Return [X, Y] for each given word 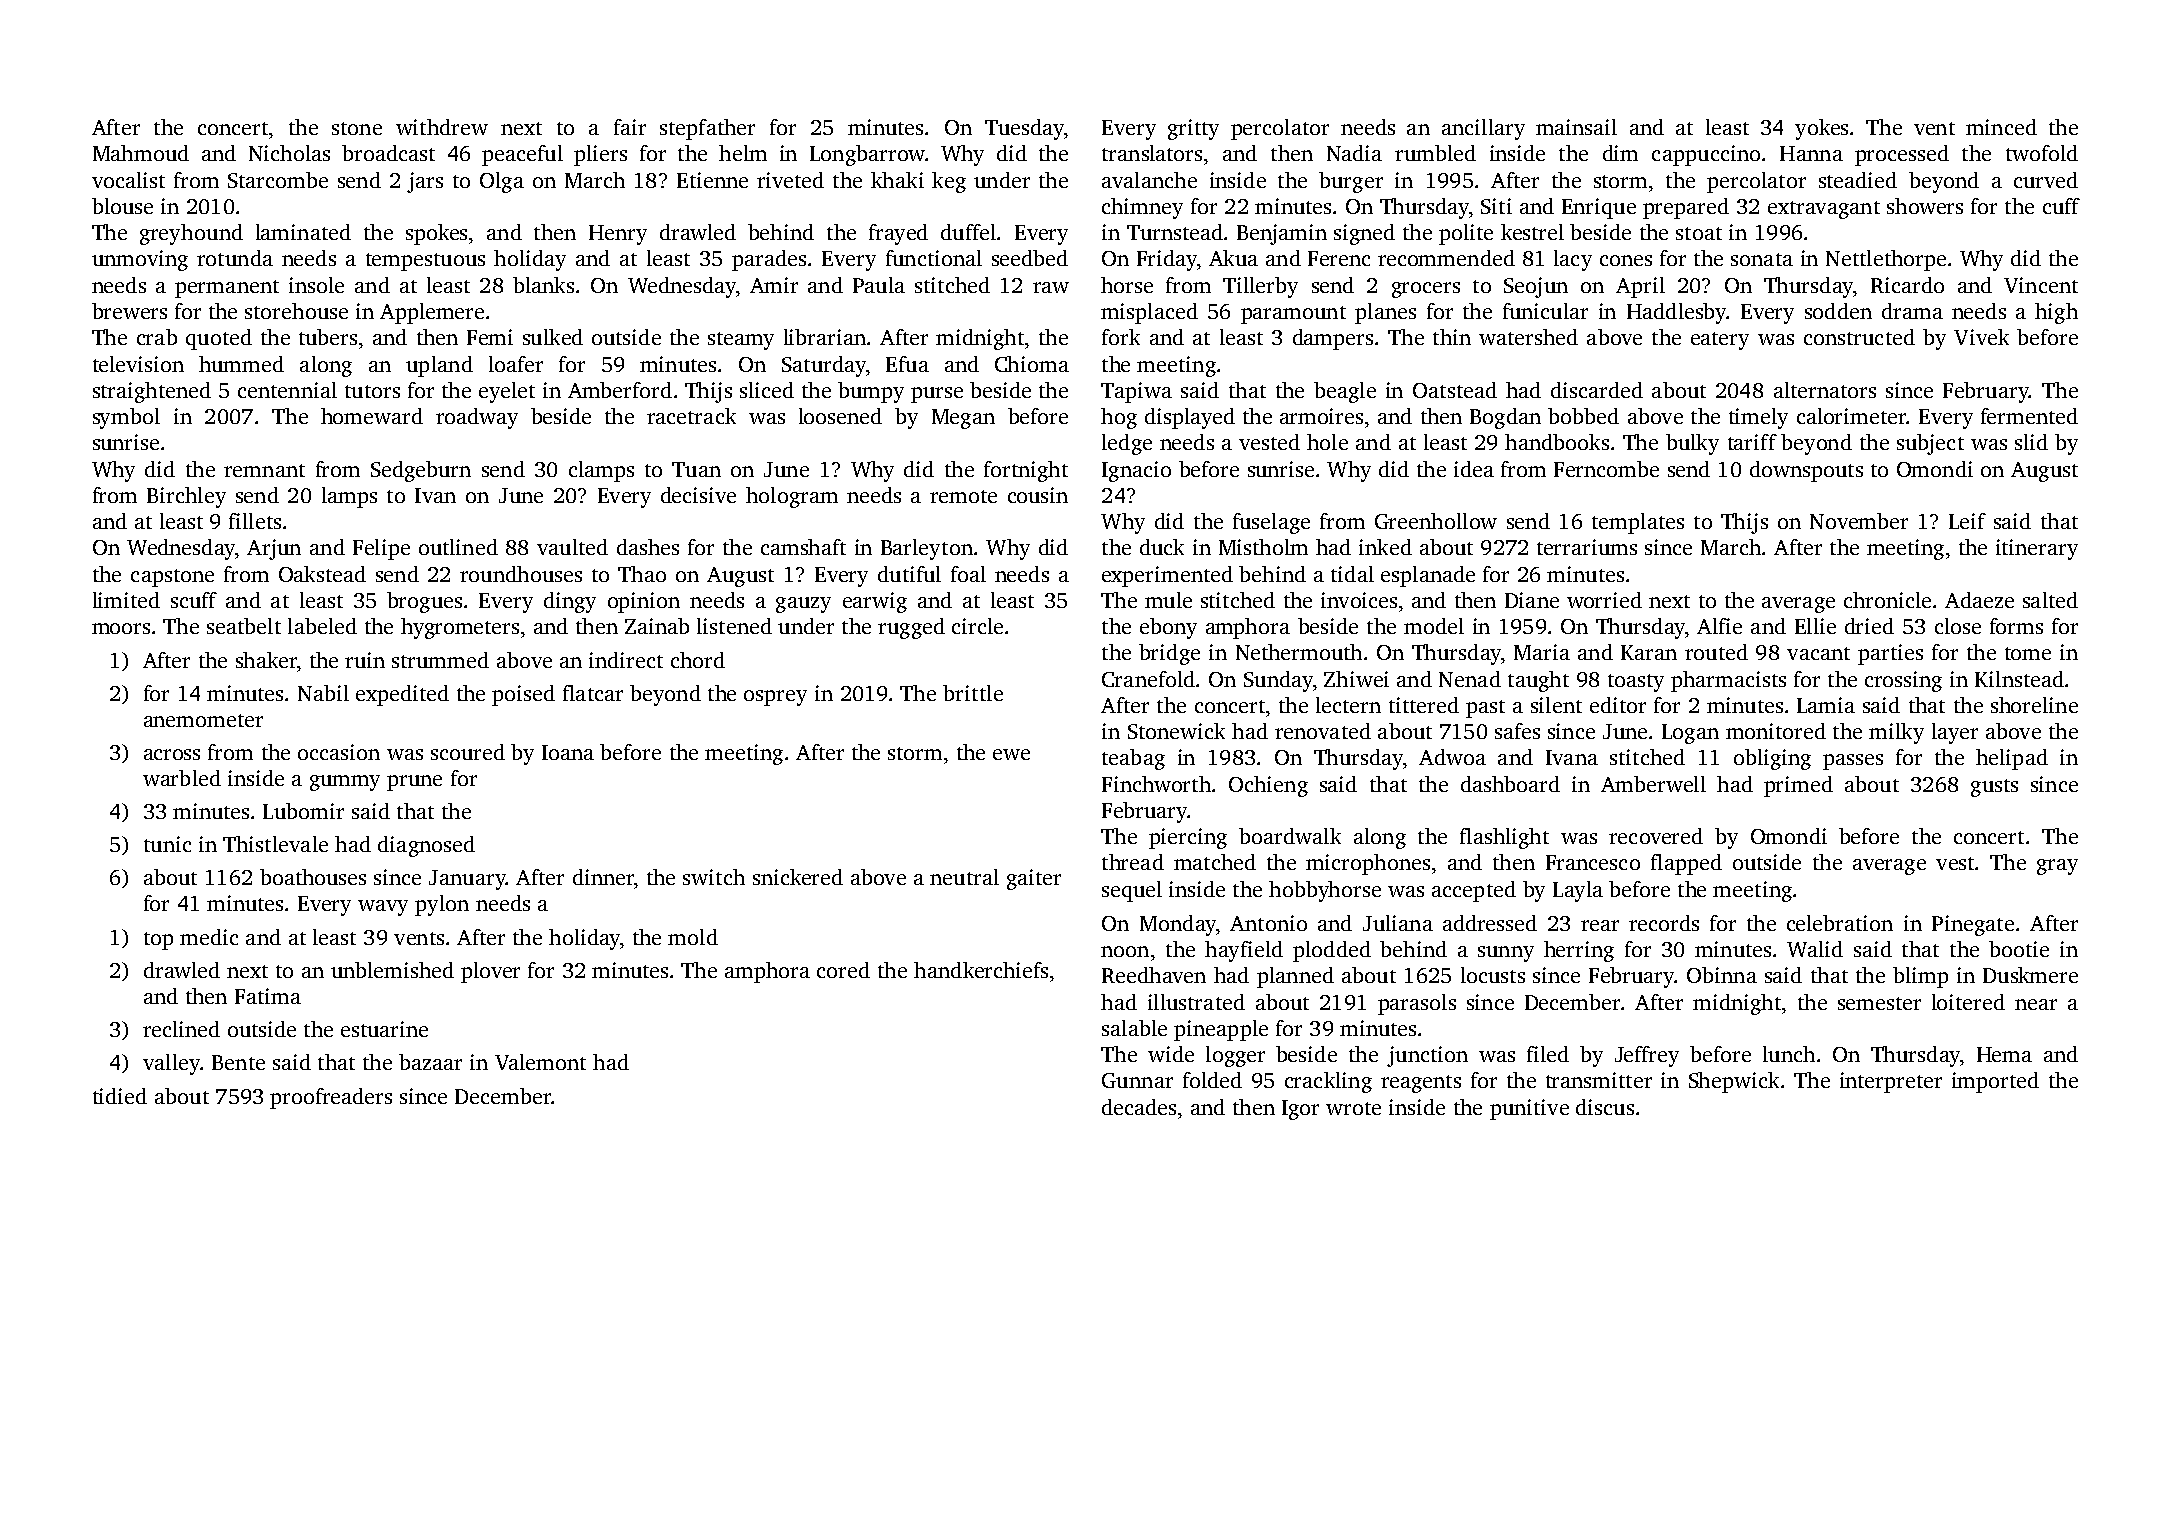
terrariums [1587, 547]
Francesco [1593, 862]
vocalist [128, 180]
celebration [1840, 923]
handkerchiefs [981, 970]
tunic [167, 844]
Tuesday [1024, 129]
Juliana [1398, 923]
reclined [181, 1029]
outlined [458, 547]
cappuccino [1706, 155]
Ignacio [1136, 471]
